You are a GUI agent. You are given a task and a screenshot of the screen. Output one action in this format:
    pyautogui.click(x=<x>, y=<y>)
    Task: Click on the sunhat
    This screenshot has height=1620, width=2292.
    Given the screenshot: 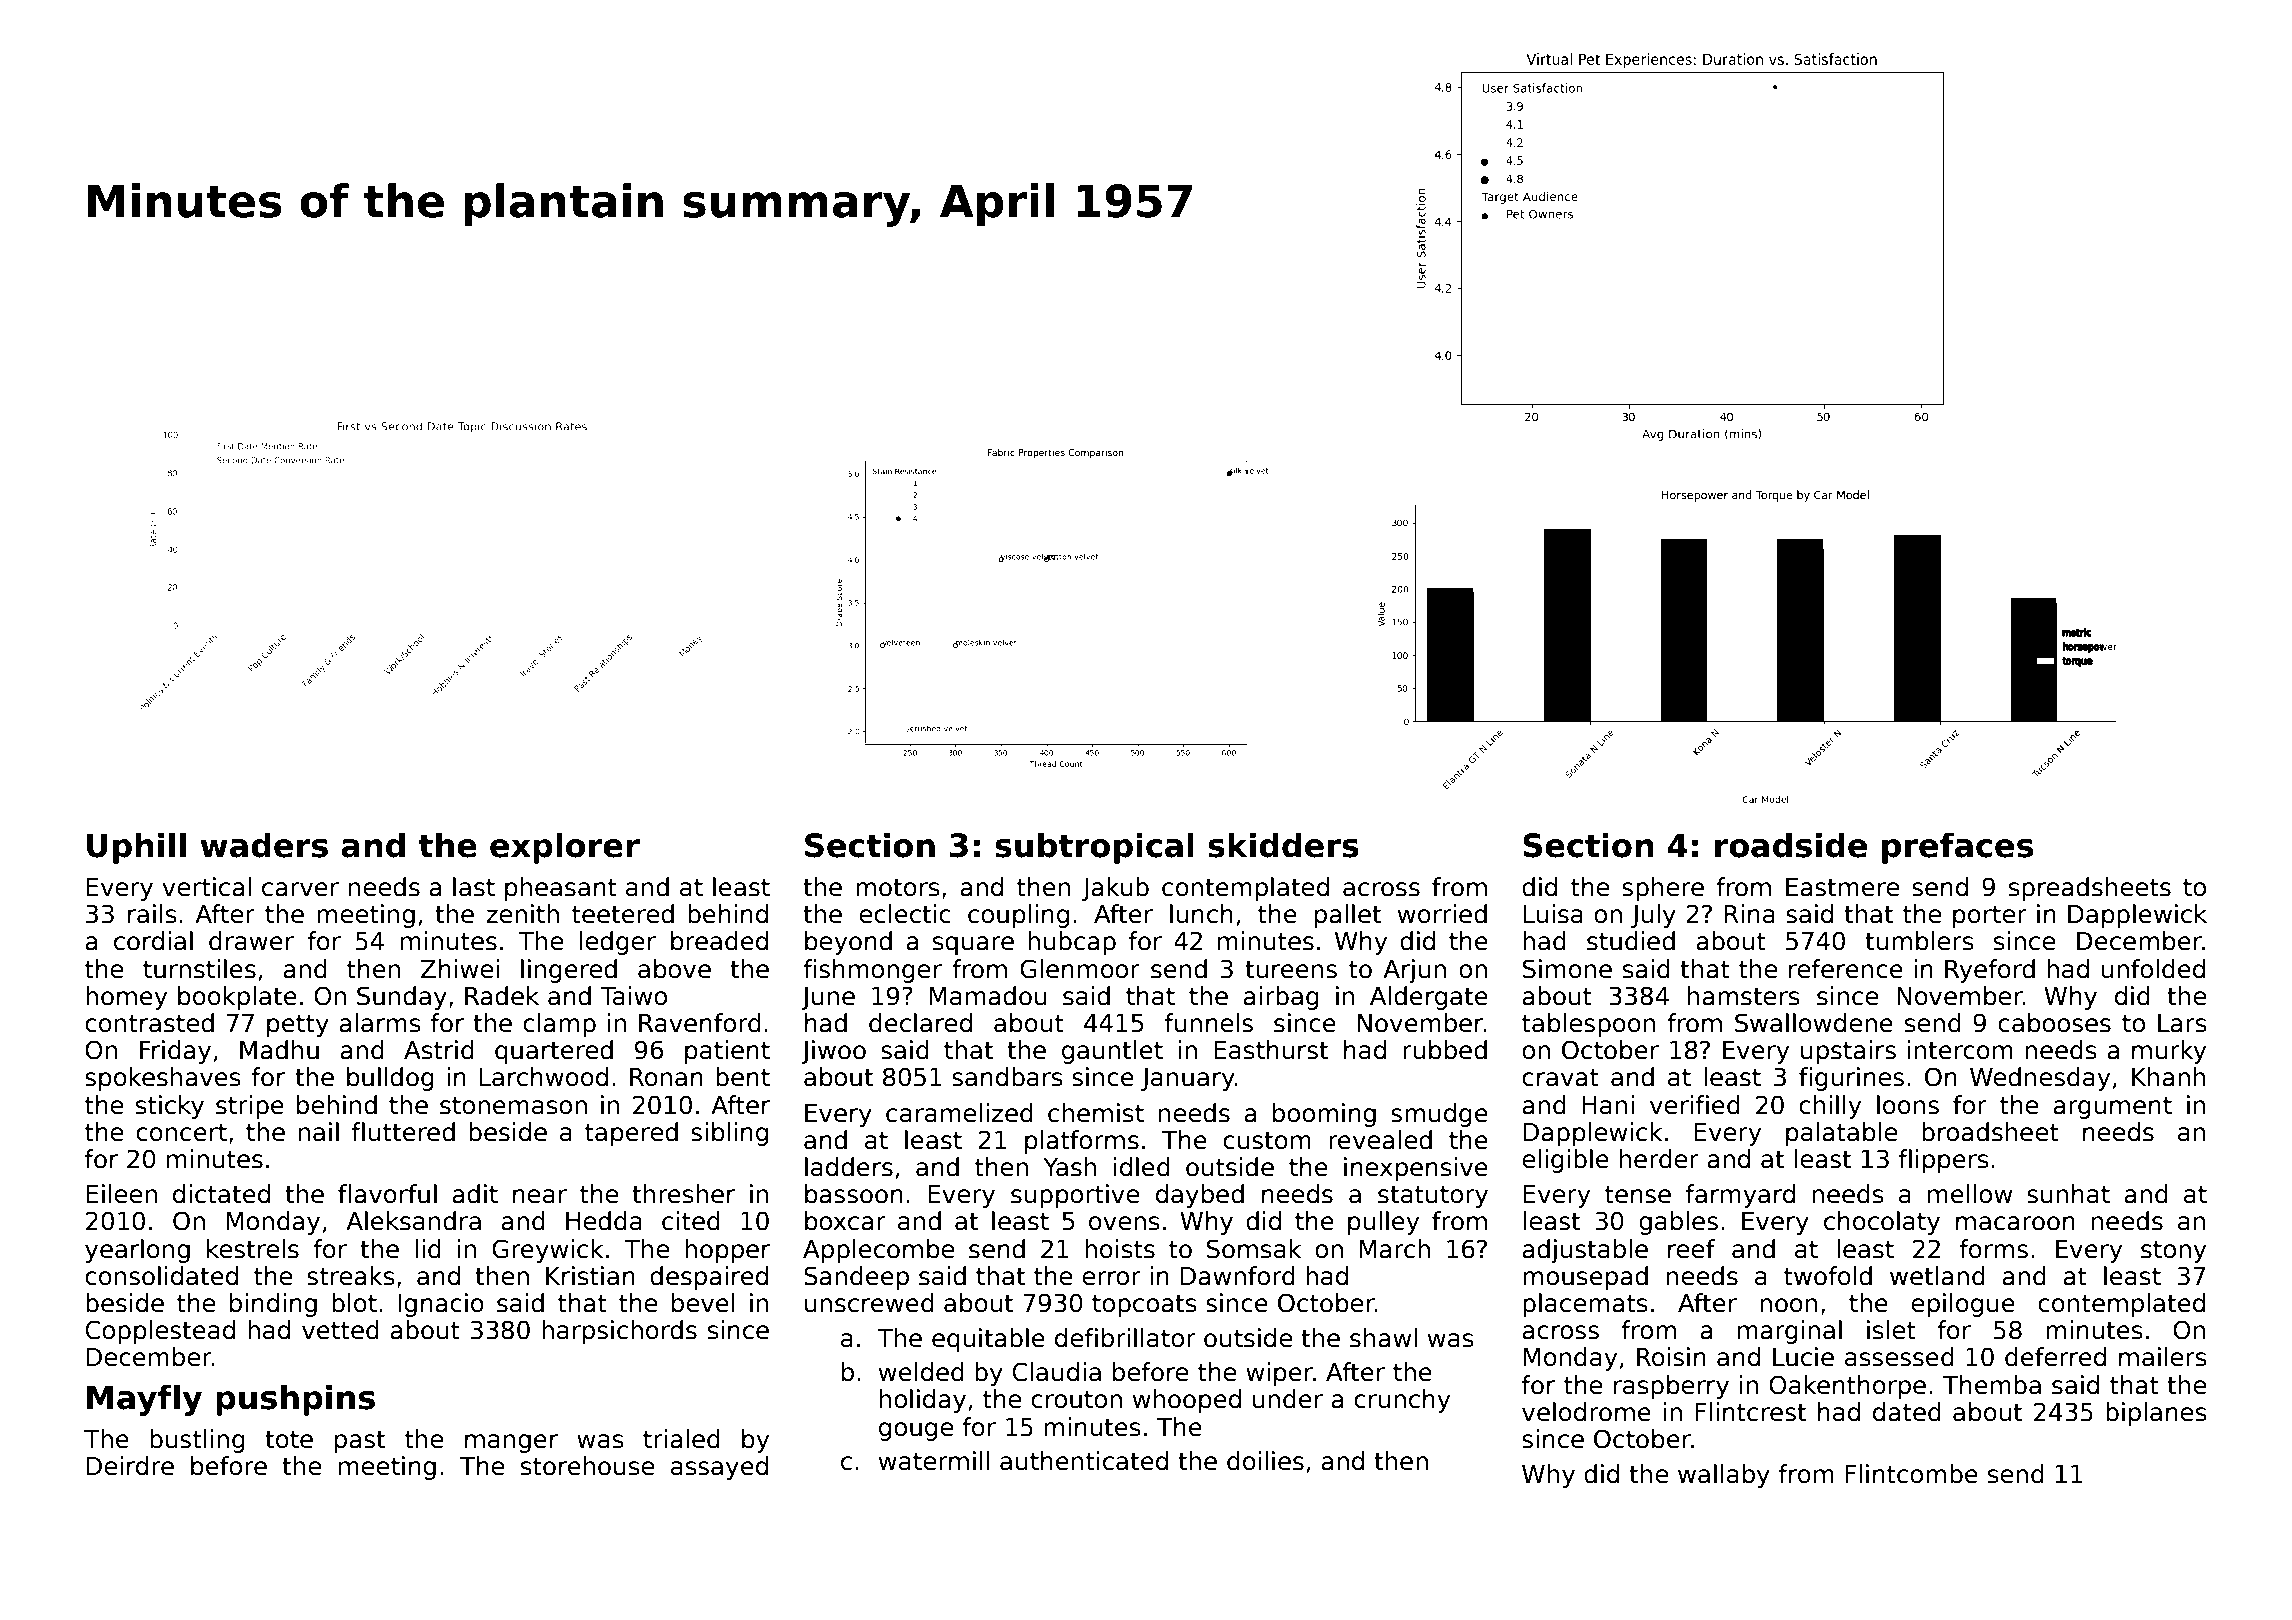 What is the action you would take?
    pyautogui.click(x=2068, y=1194)
